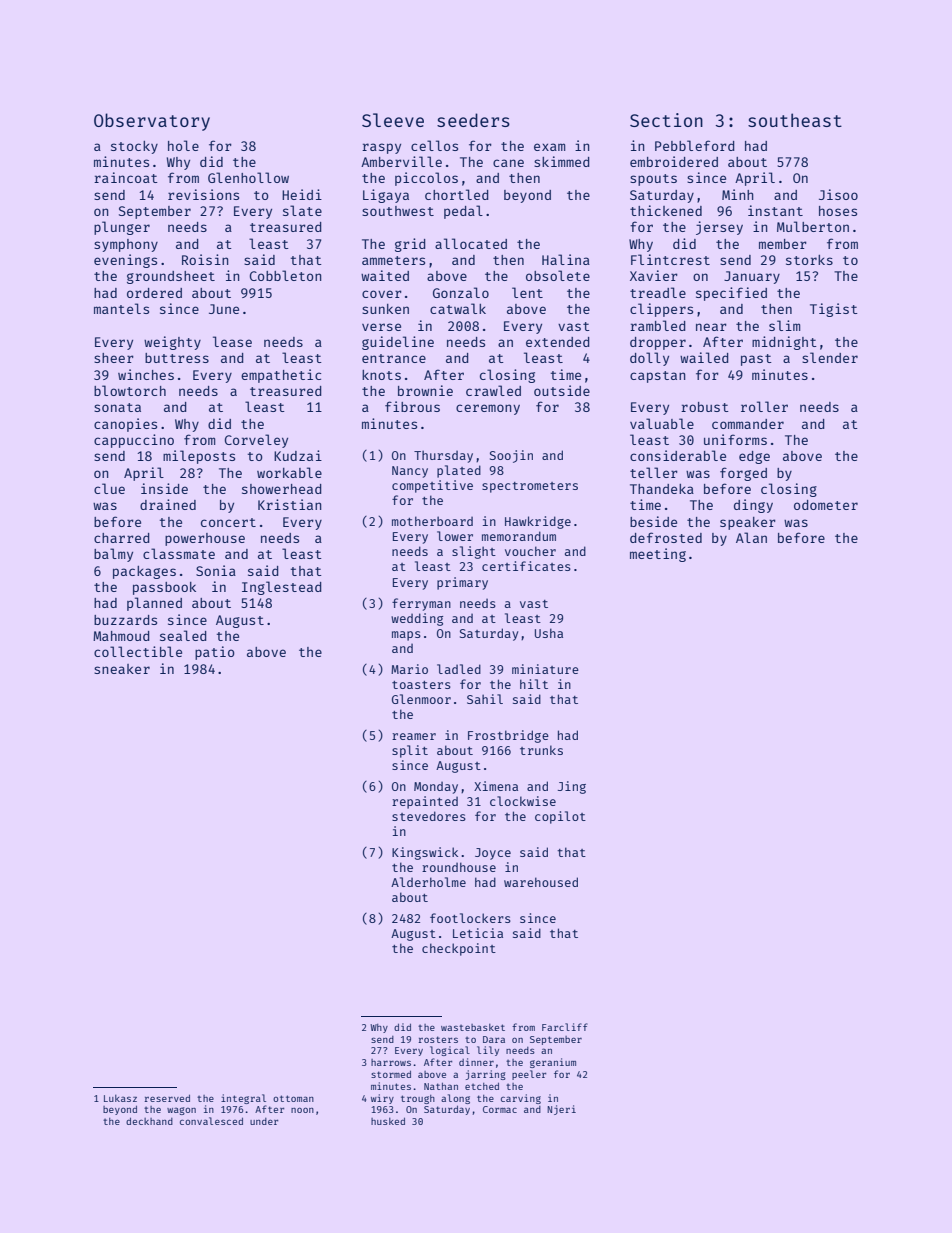 The width and height of the image is (952, 1233). Describe the element at coordinates (441, 1086) in the image. I see `Nathan` at that location.
